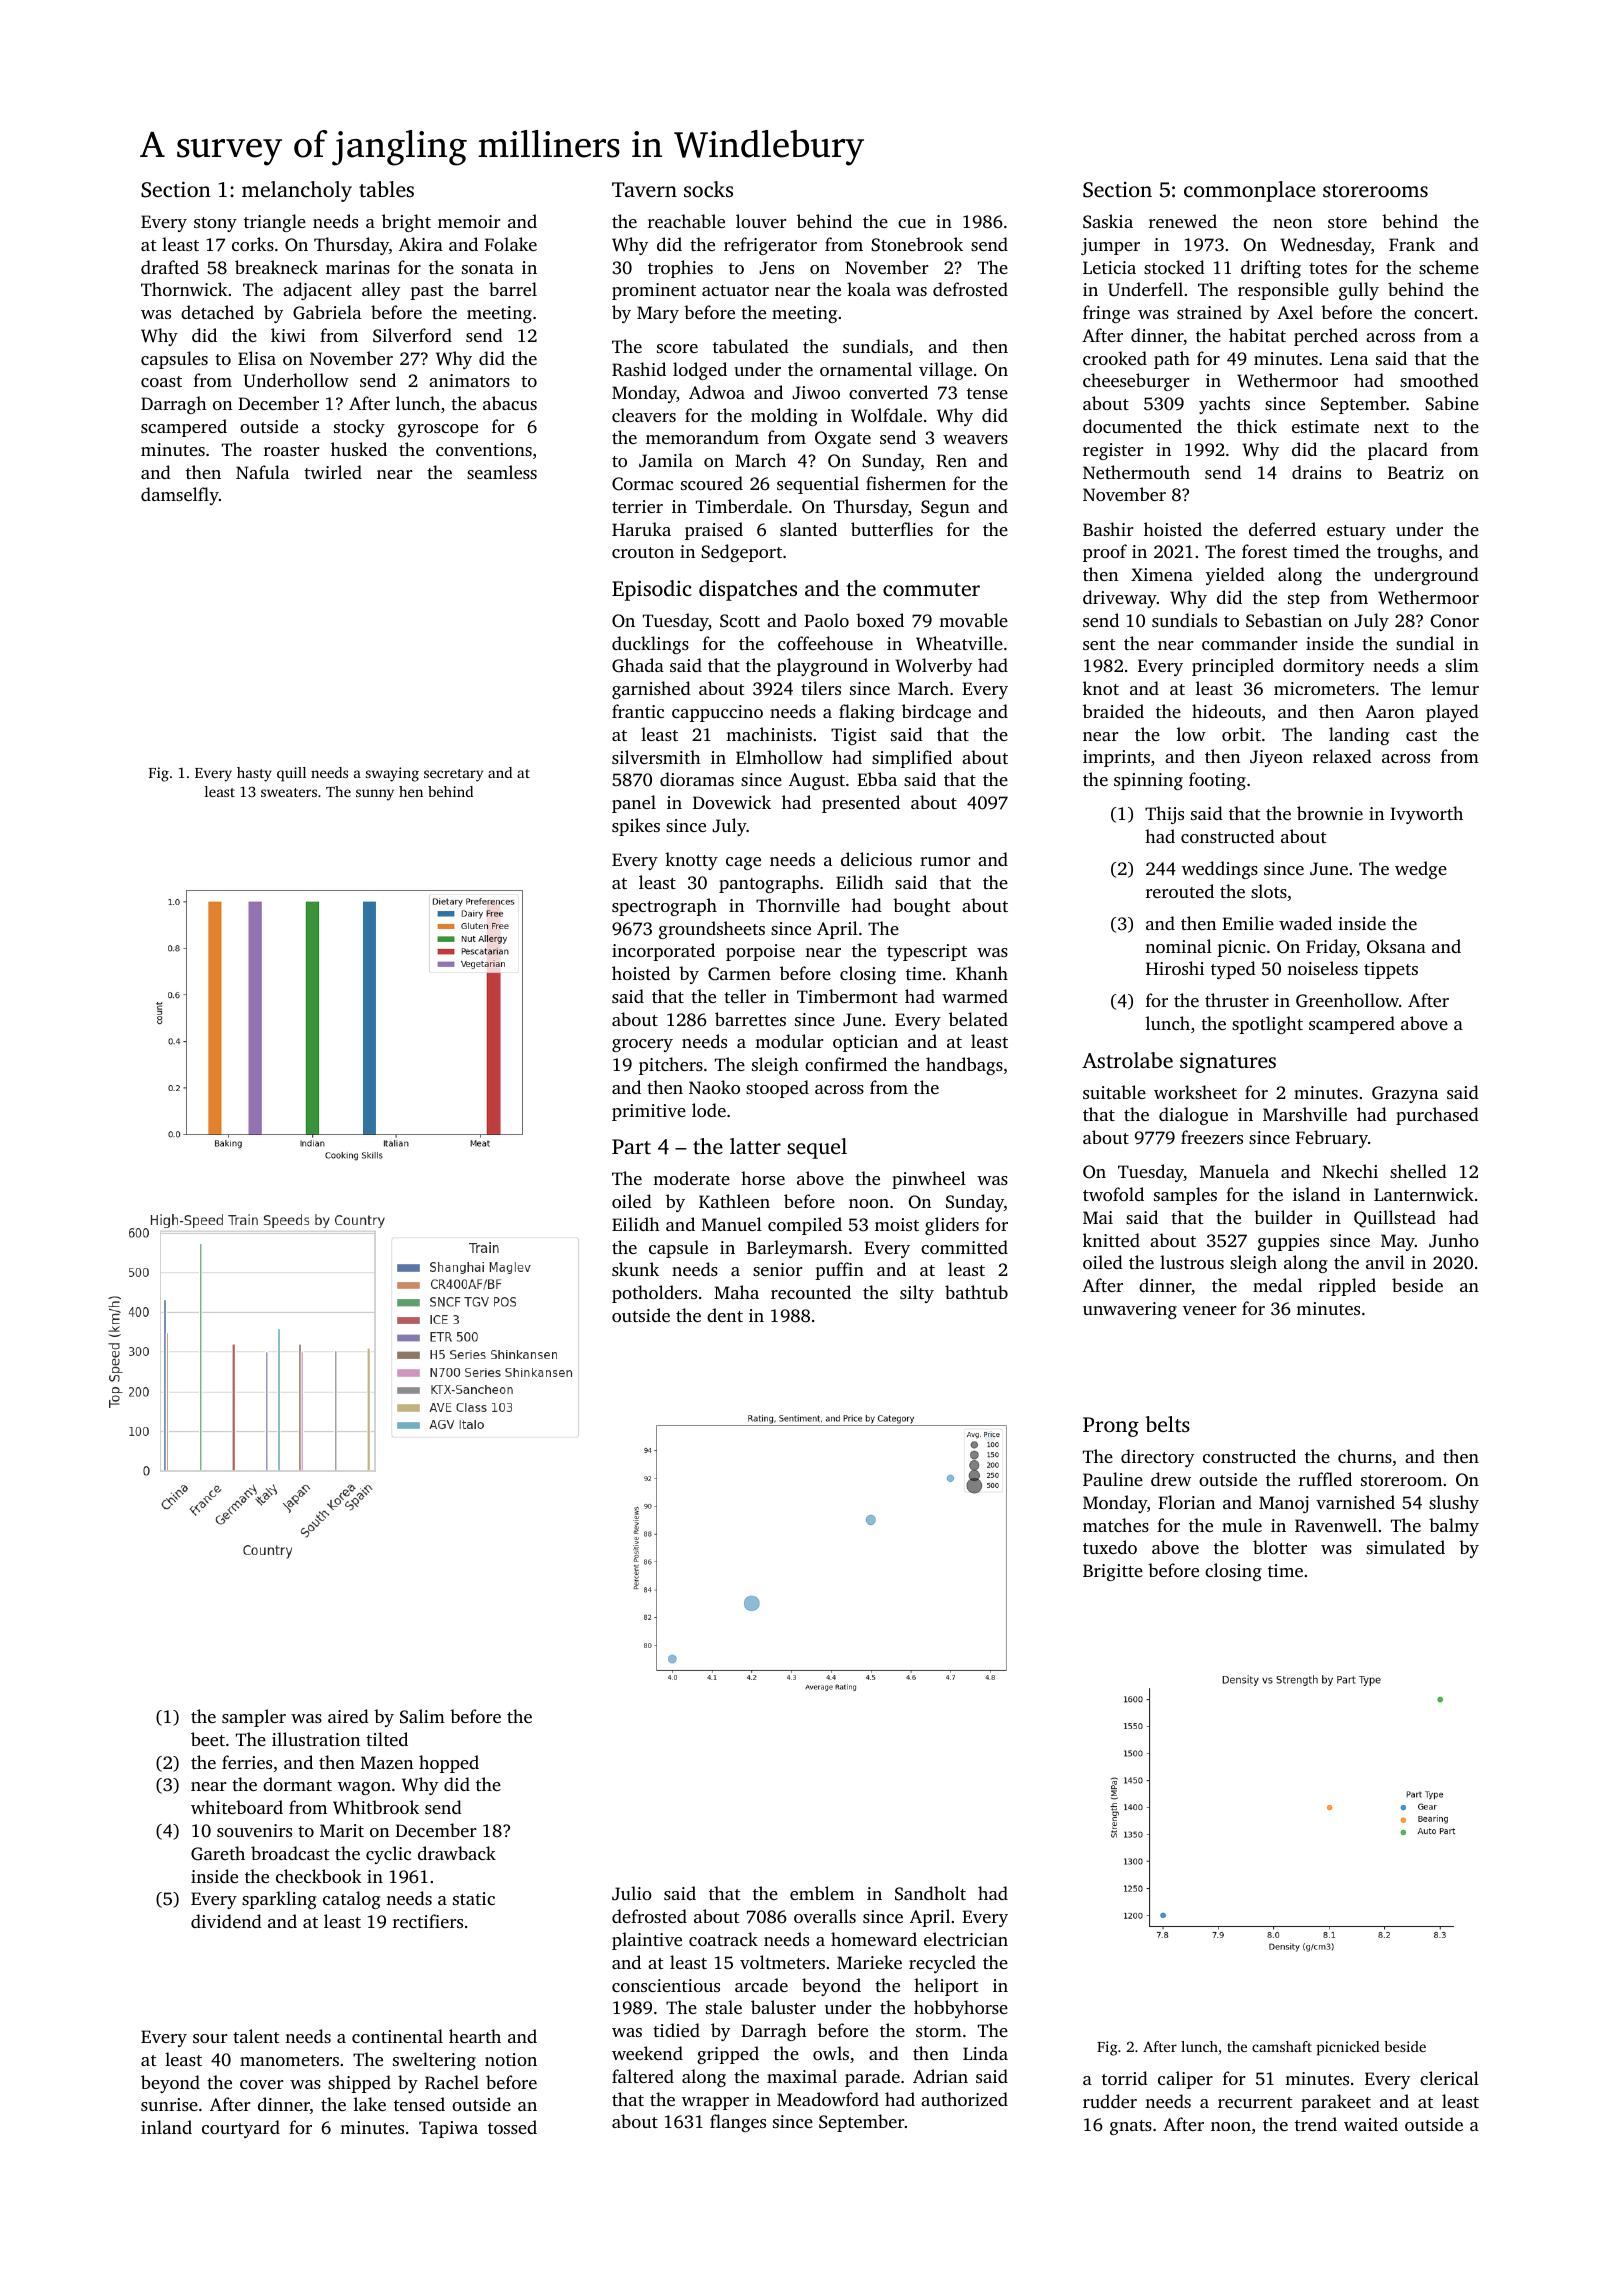  What do you see at coordinates (892, 529) in the page?
I see `butterflies` at bounding box center [892, 529].
